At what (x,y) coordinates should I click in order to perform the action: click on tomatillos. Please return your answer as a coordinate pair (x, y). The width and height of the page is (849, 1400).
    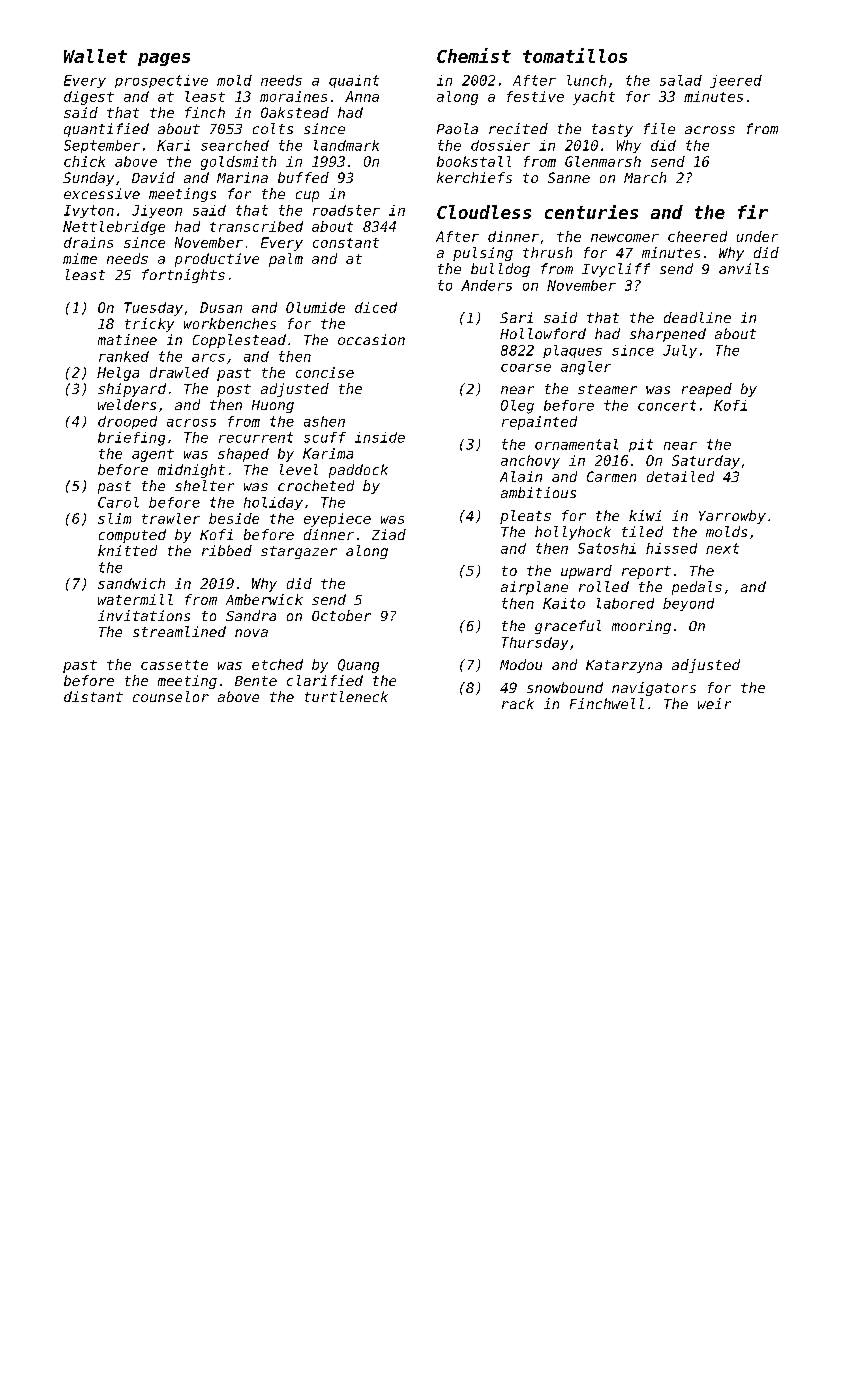
    Looking at the image, I should click on (575, 55).
